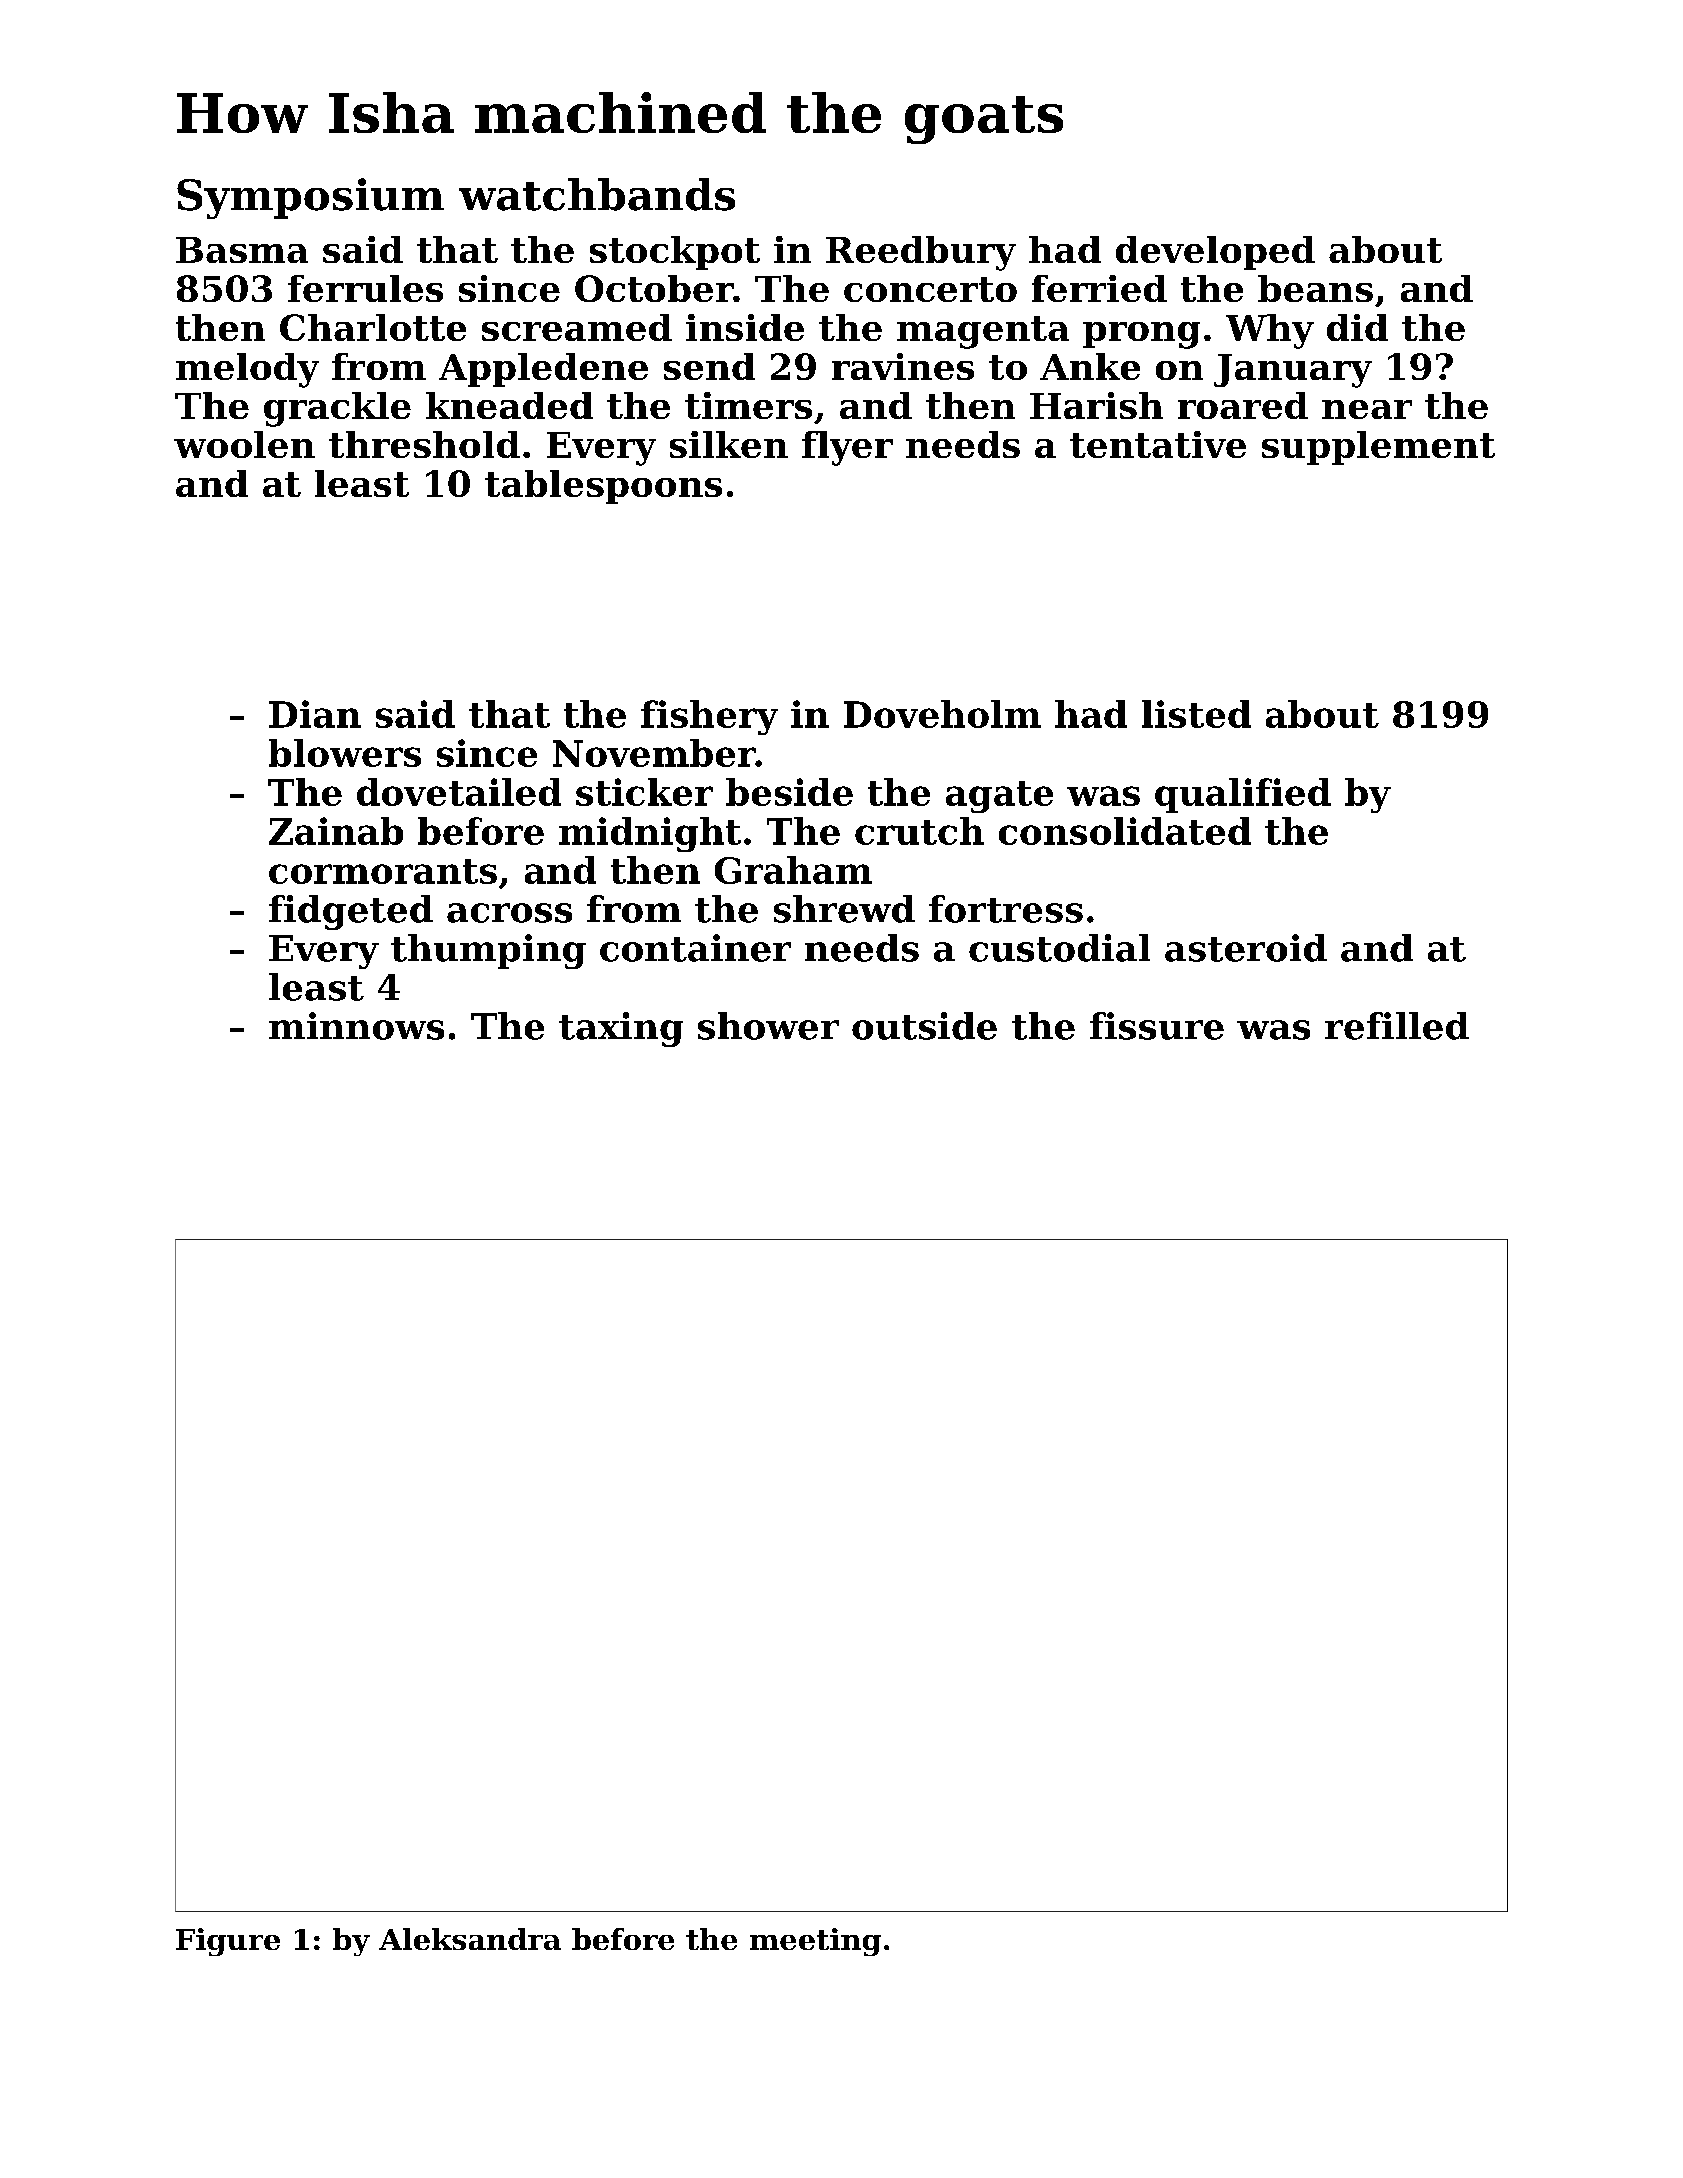 The width and height of the image is (1683, 2178). I want to click on Symposium, so click(310, 198).
